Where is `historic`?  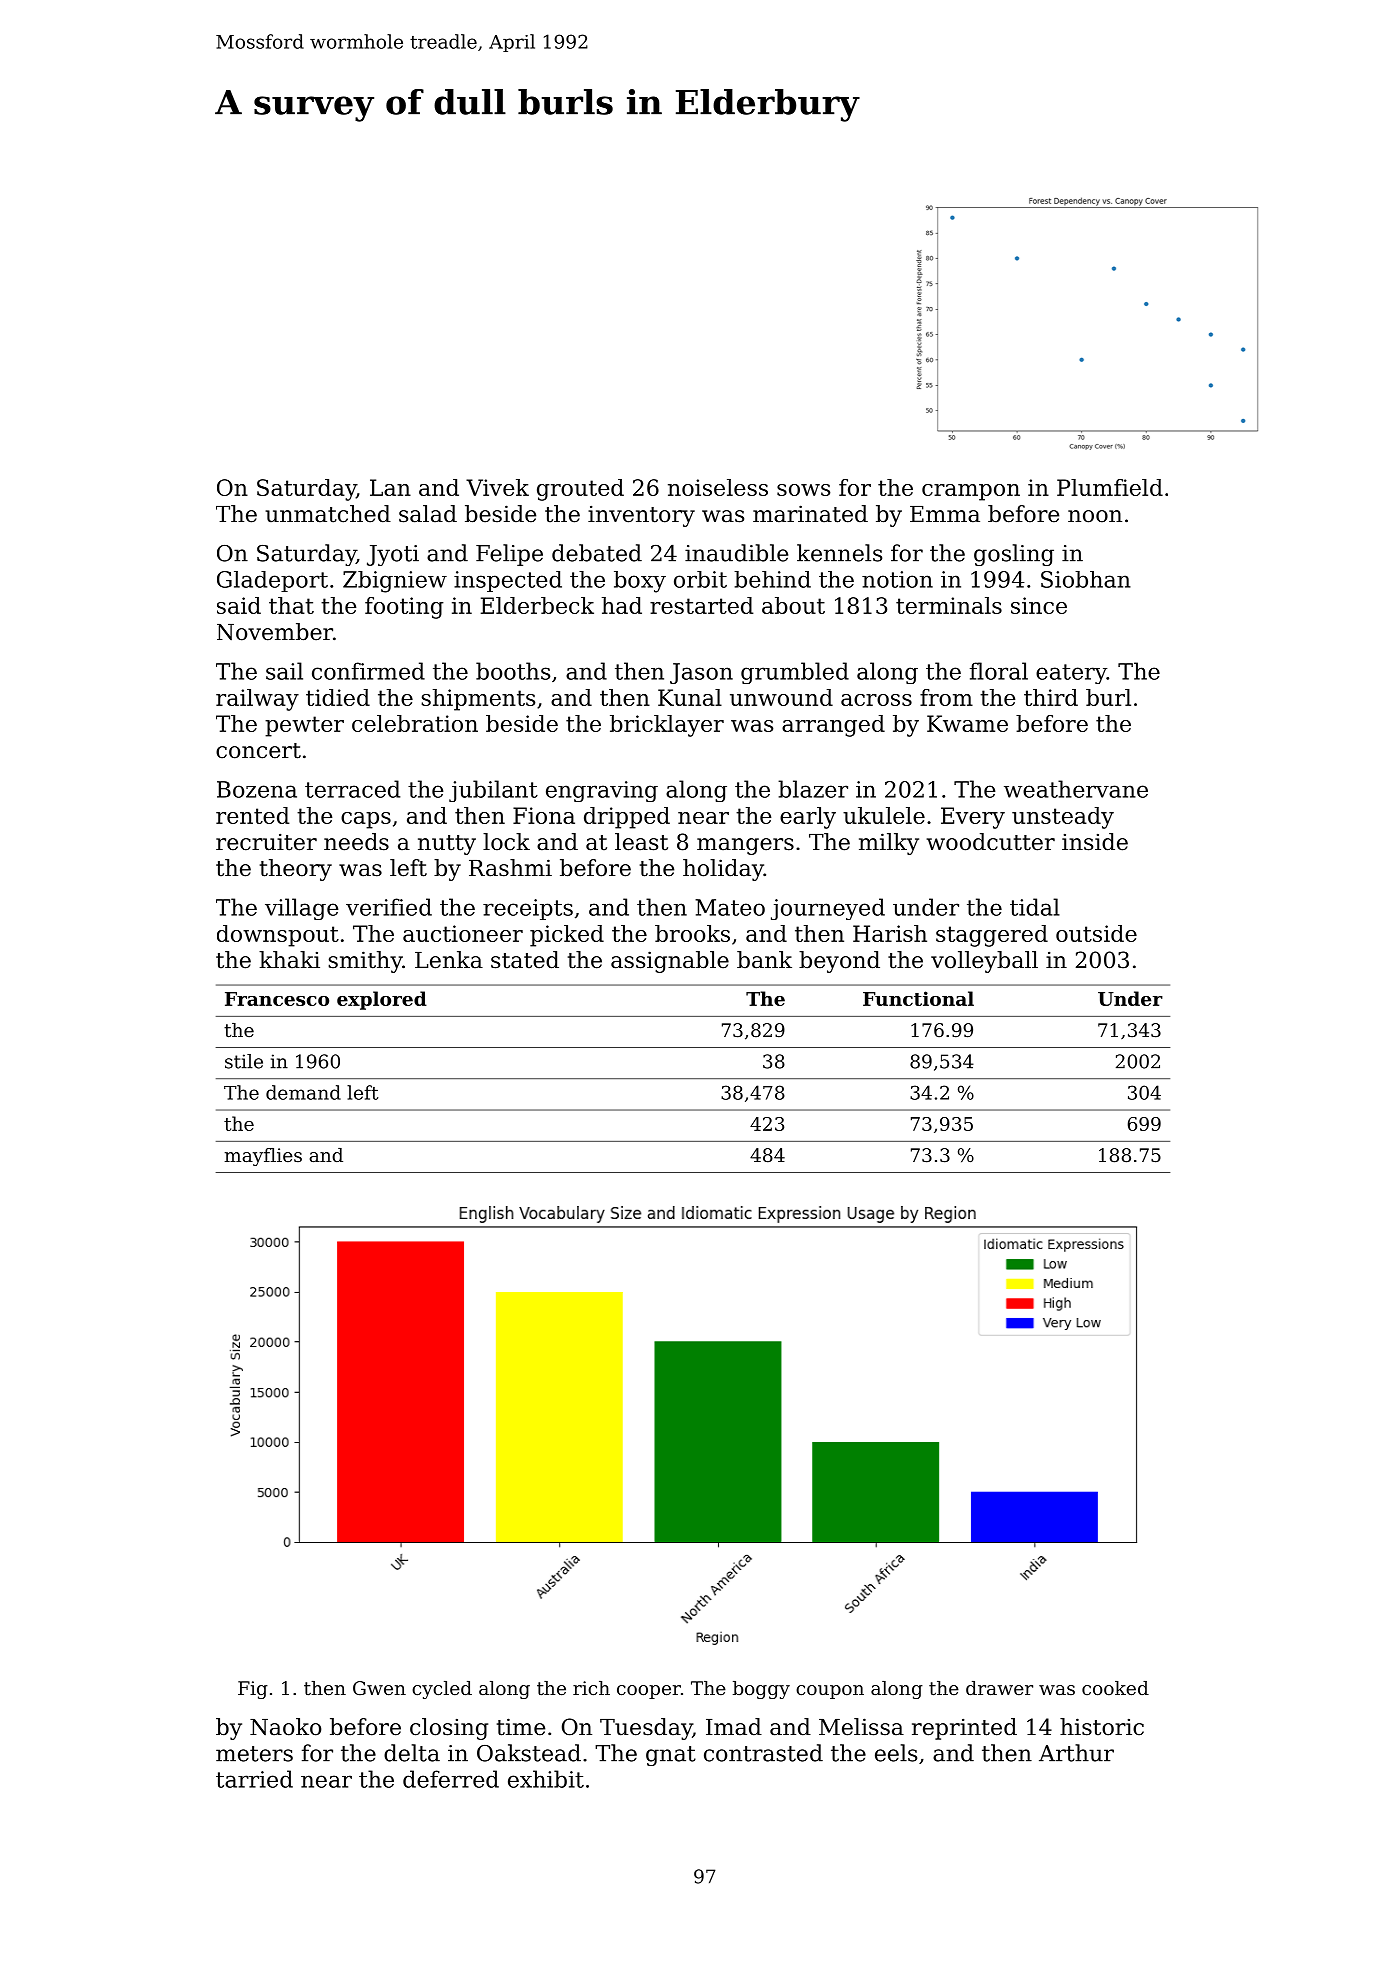 historic is located at coordinates (1102, 1727).
